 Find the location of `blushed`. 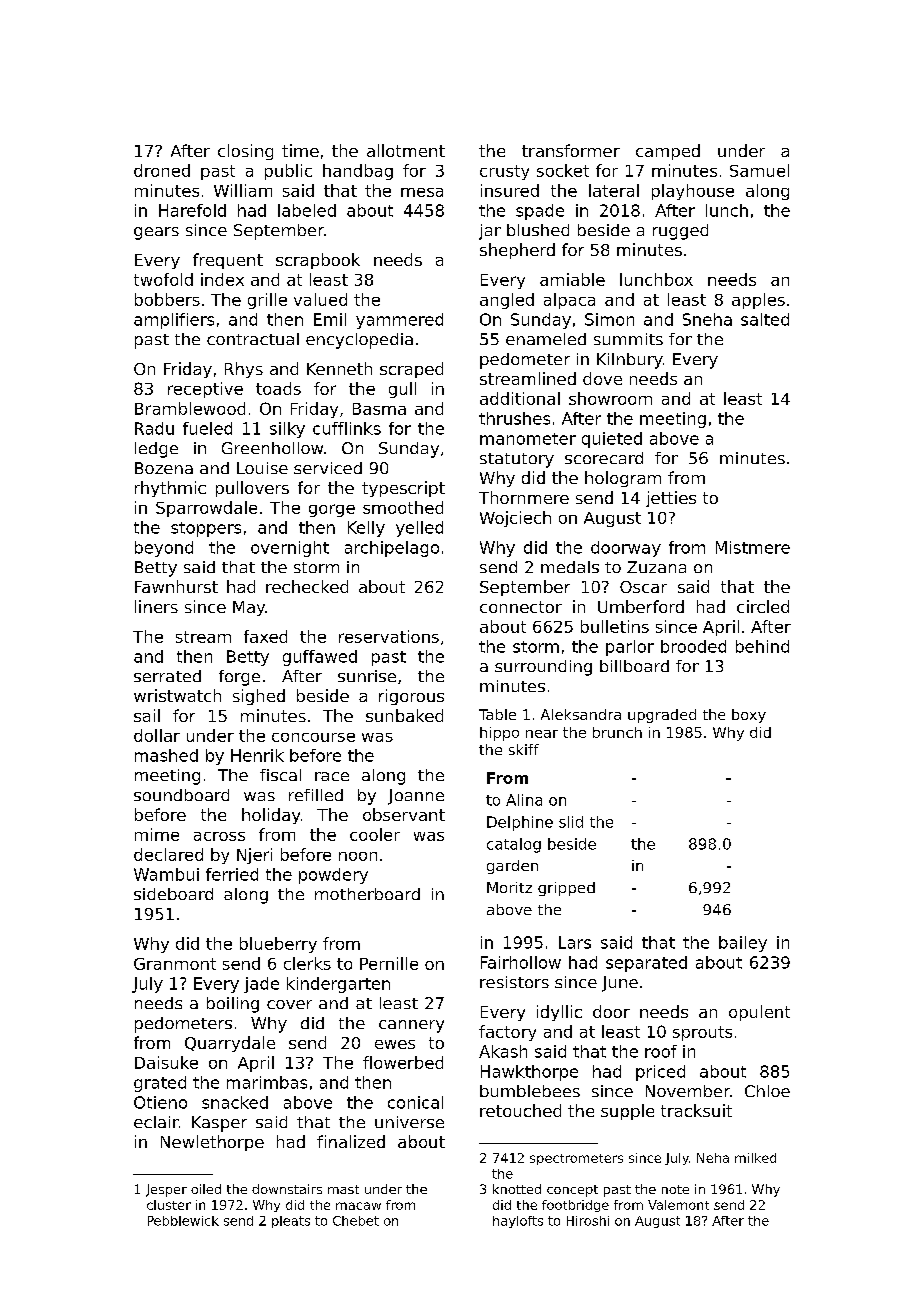

blushed is located at coordinates (538, 230).
